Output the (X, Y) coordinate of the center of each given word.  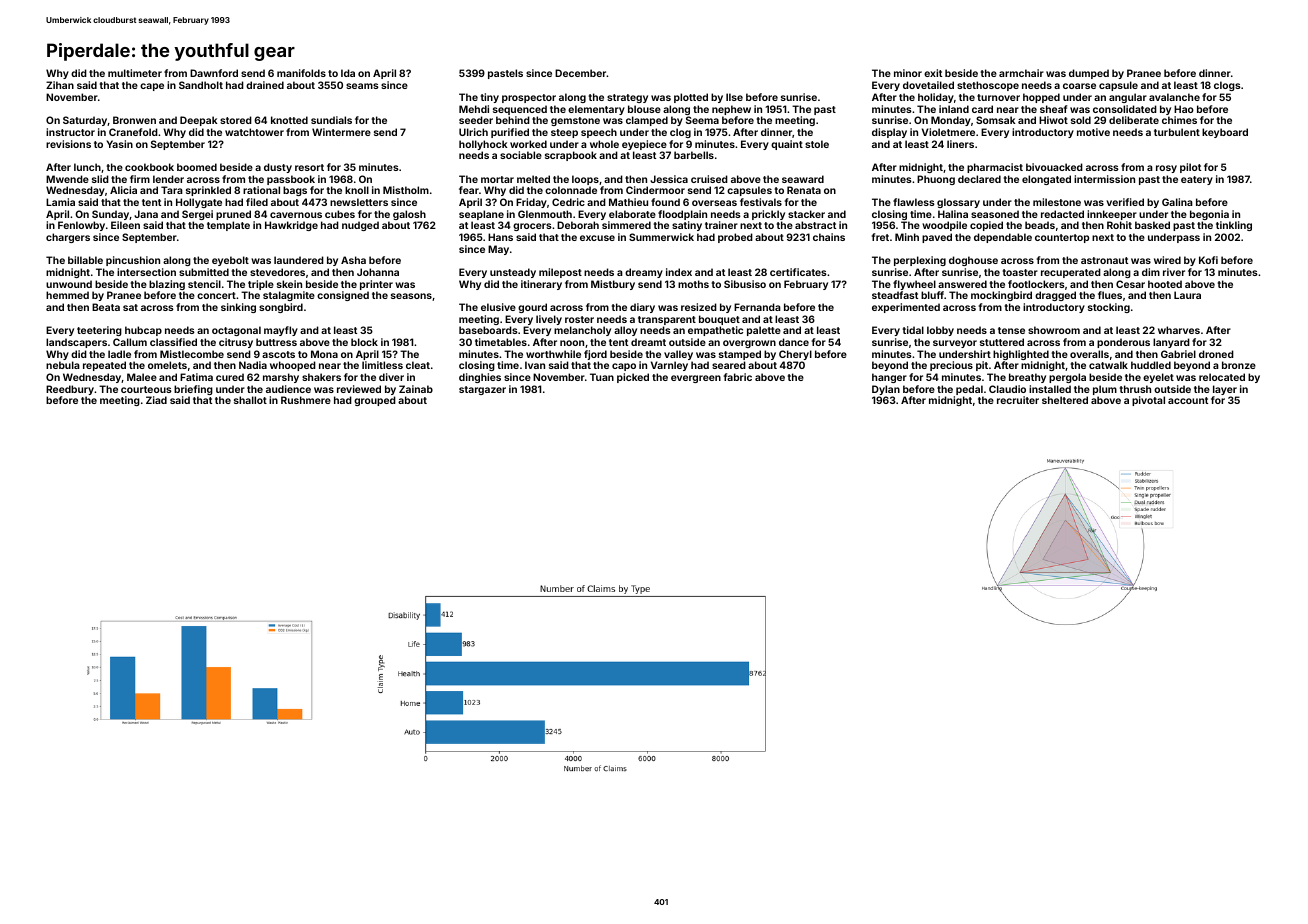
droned (1216, 354)
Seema (702, 120)
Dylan (886, 390)
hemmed (67, 295)
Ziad (156, 400)
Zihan (60, 85)
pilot (1190, 168)
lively (549, 320)
